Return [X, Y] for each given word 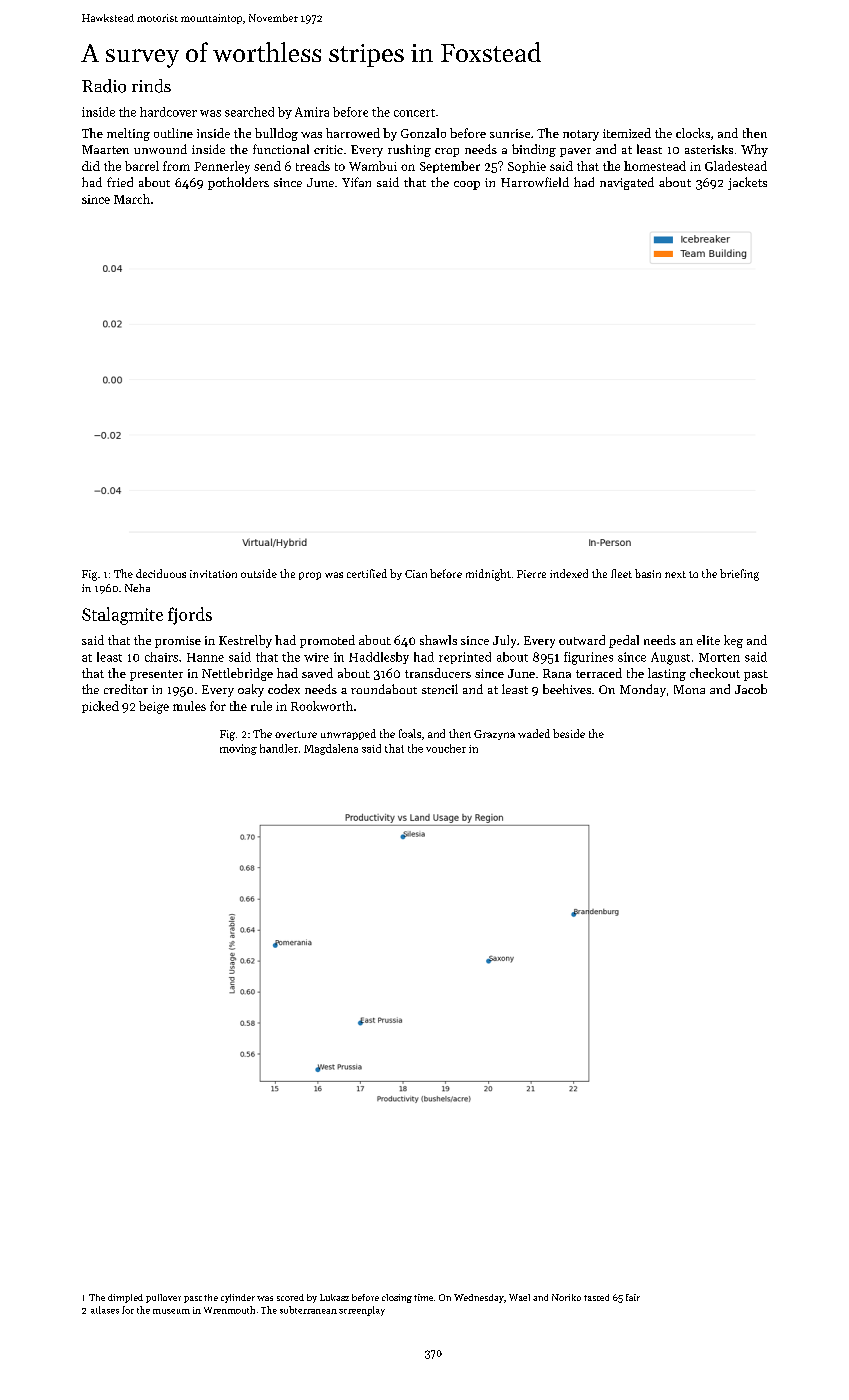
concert [414, 113]
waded [534, 733]
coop [467, 185]
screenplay [362, 1311]
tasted [596, 1297]
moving [238, 749]
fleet [621, 573]
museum [171, 1311]
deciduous [161, 573]
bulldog [276, 134]
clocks [693, 133]
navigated [627, 183]
